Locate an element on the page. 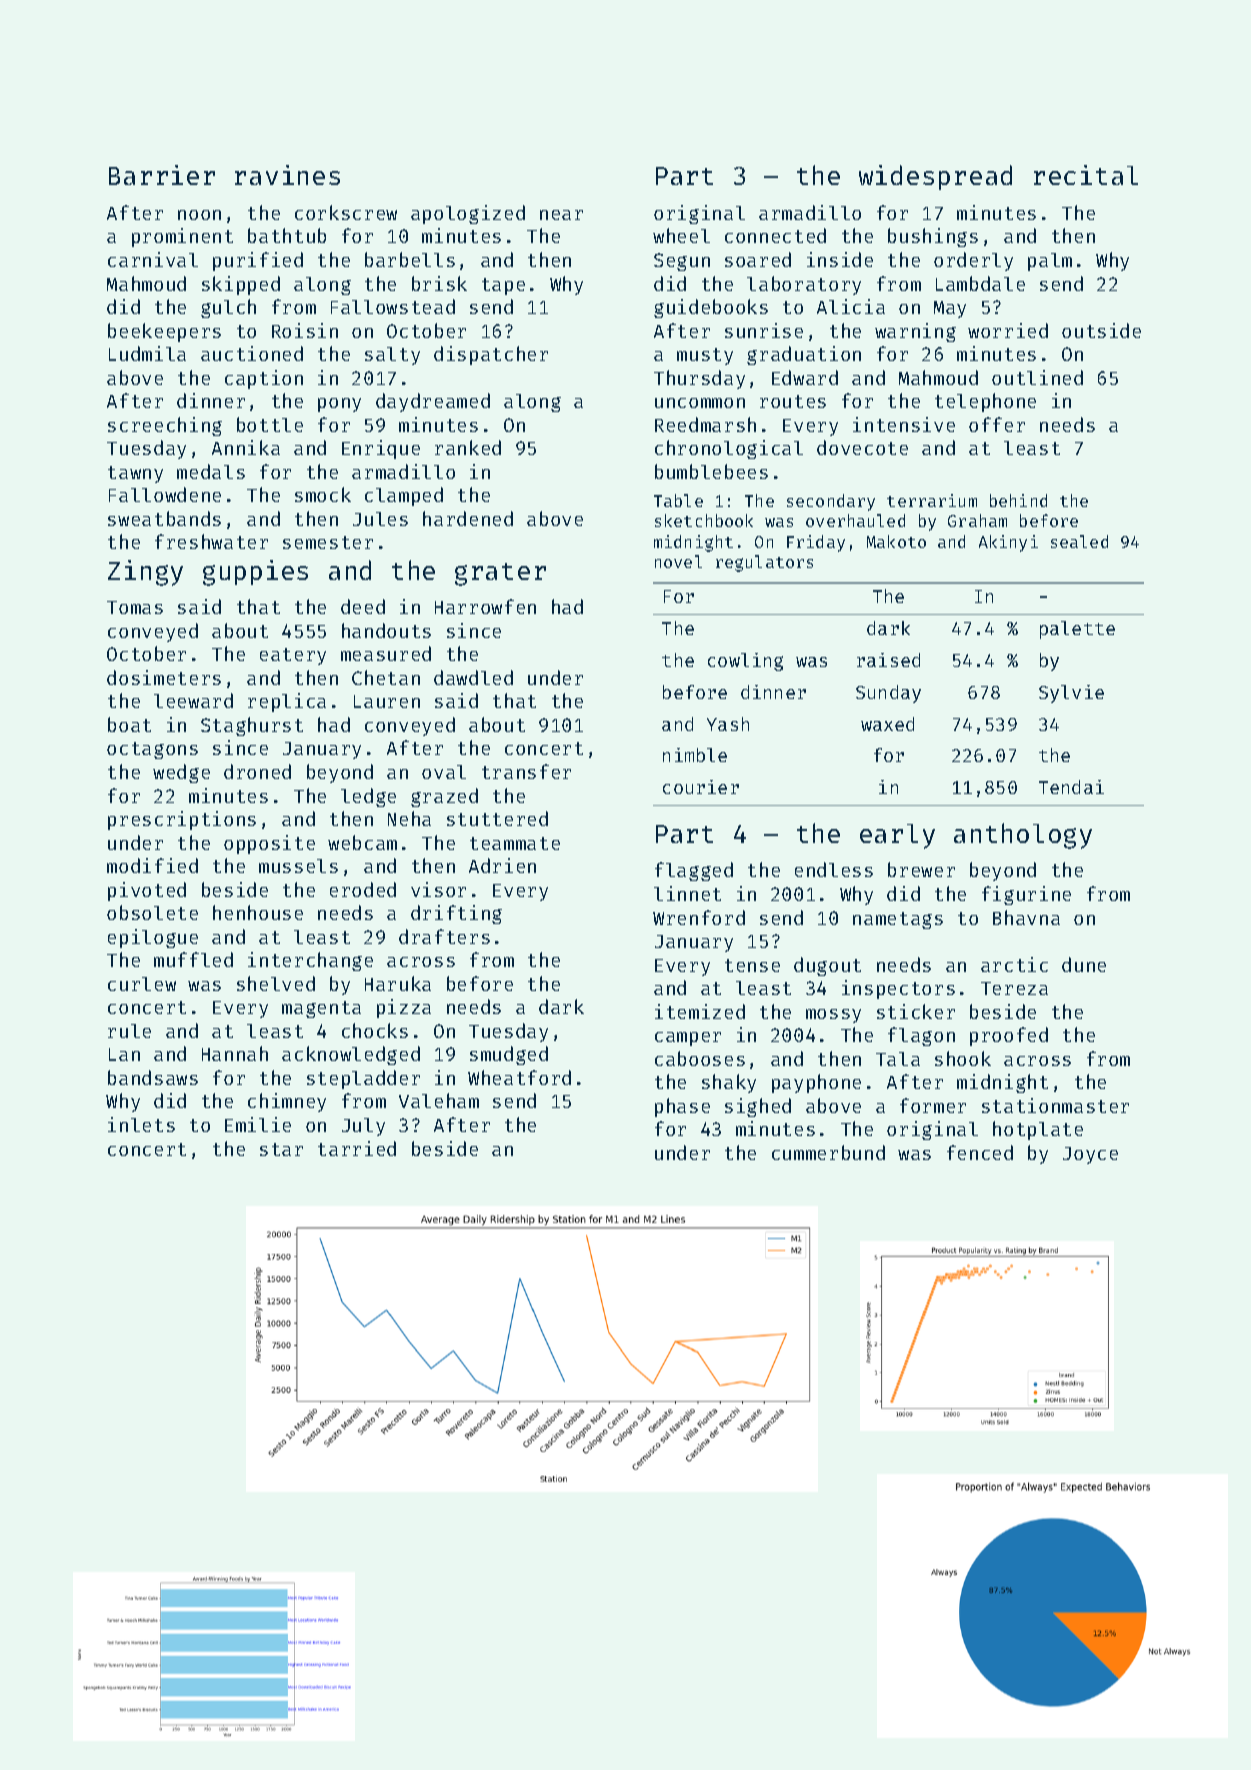  Joyce is located at coordinates (1090, 1155).
